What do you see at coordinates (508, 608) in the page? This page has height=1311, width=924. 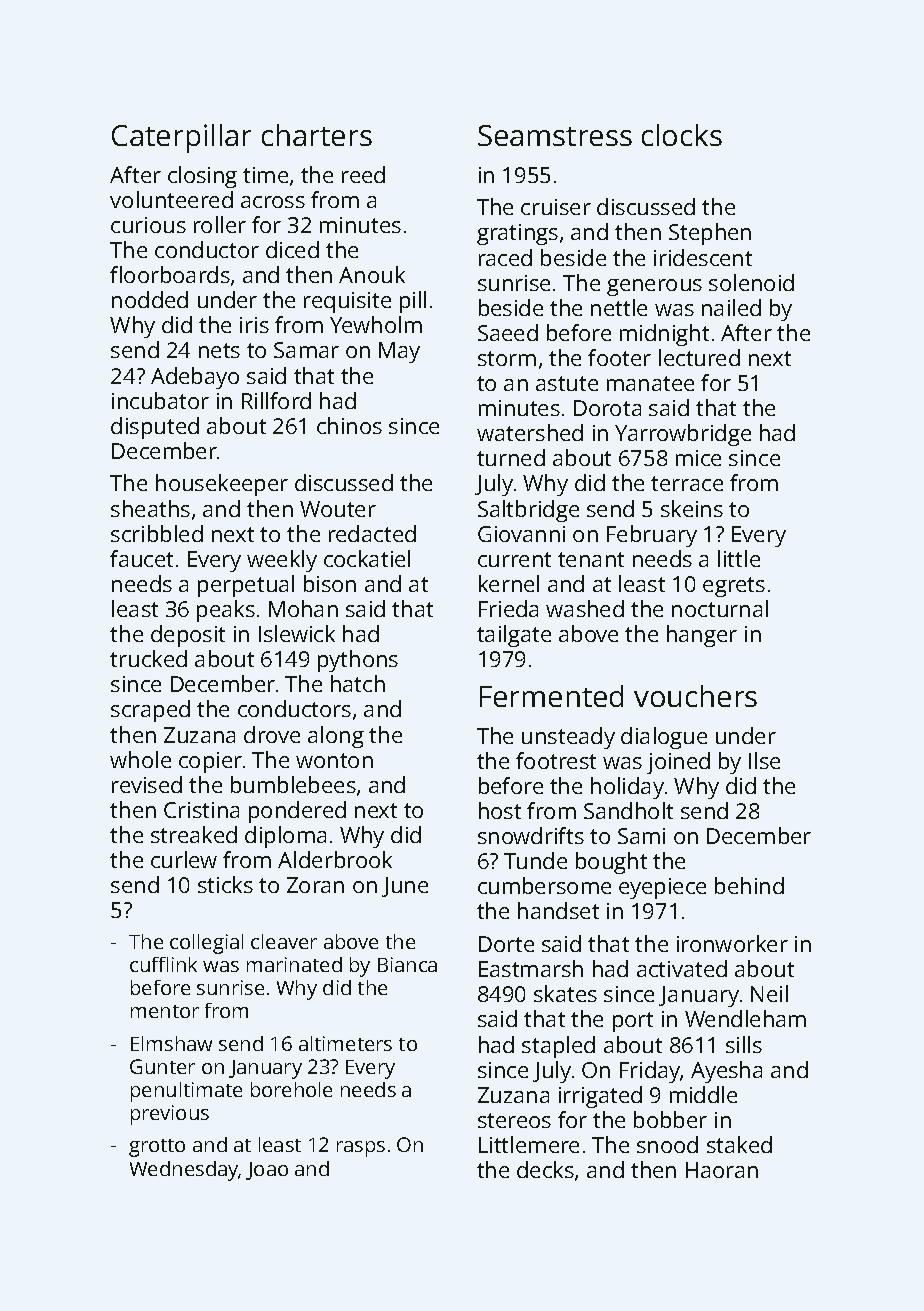 I see `Frieda` at bounding box center [508, 608].
